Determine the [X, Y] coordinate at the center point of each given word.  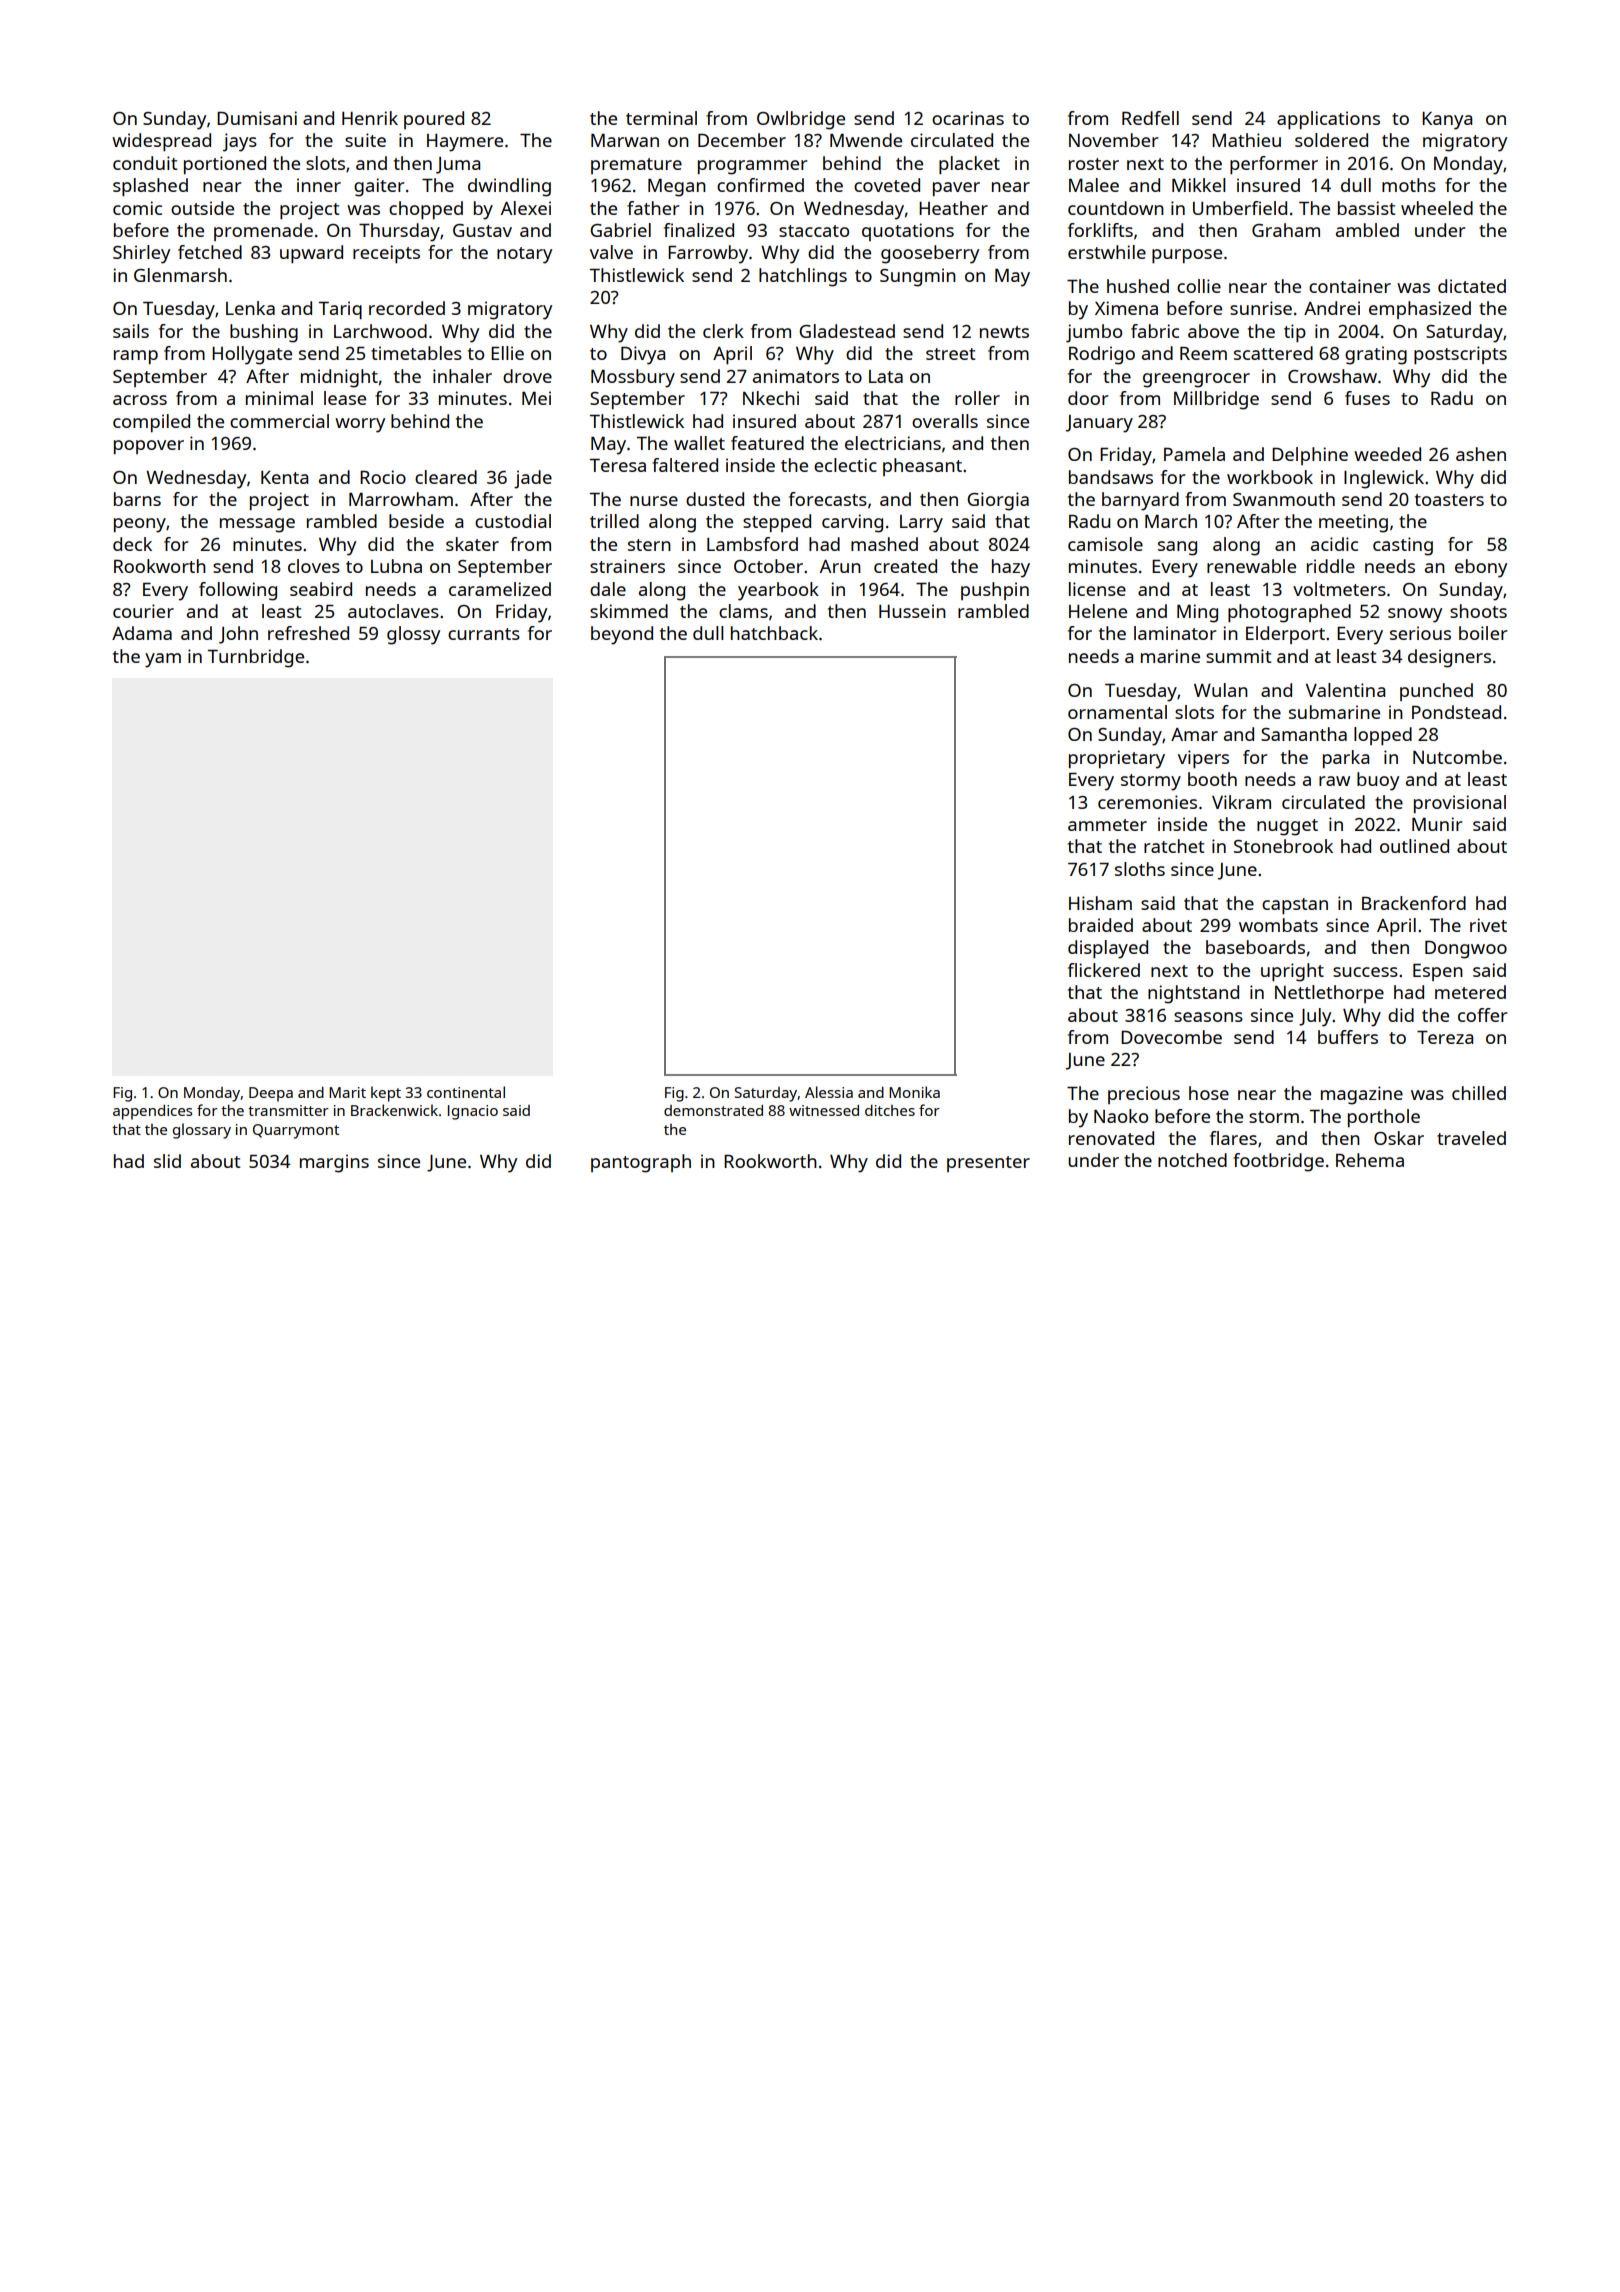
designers [1449, 658]
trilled [614, 521]
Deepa [271, 1094]
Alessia [829, 1092]
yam [163, 660]
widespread [161, 142]
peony [140, 525]
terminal [661, 118]
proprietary [1117, 759]
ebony [1481, 568]
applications [1328, 120]
